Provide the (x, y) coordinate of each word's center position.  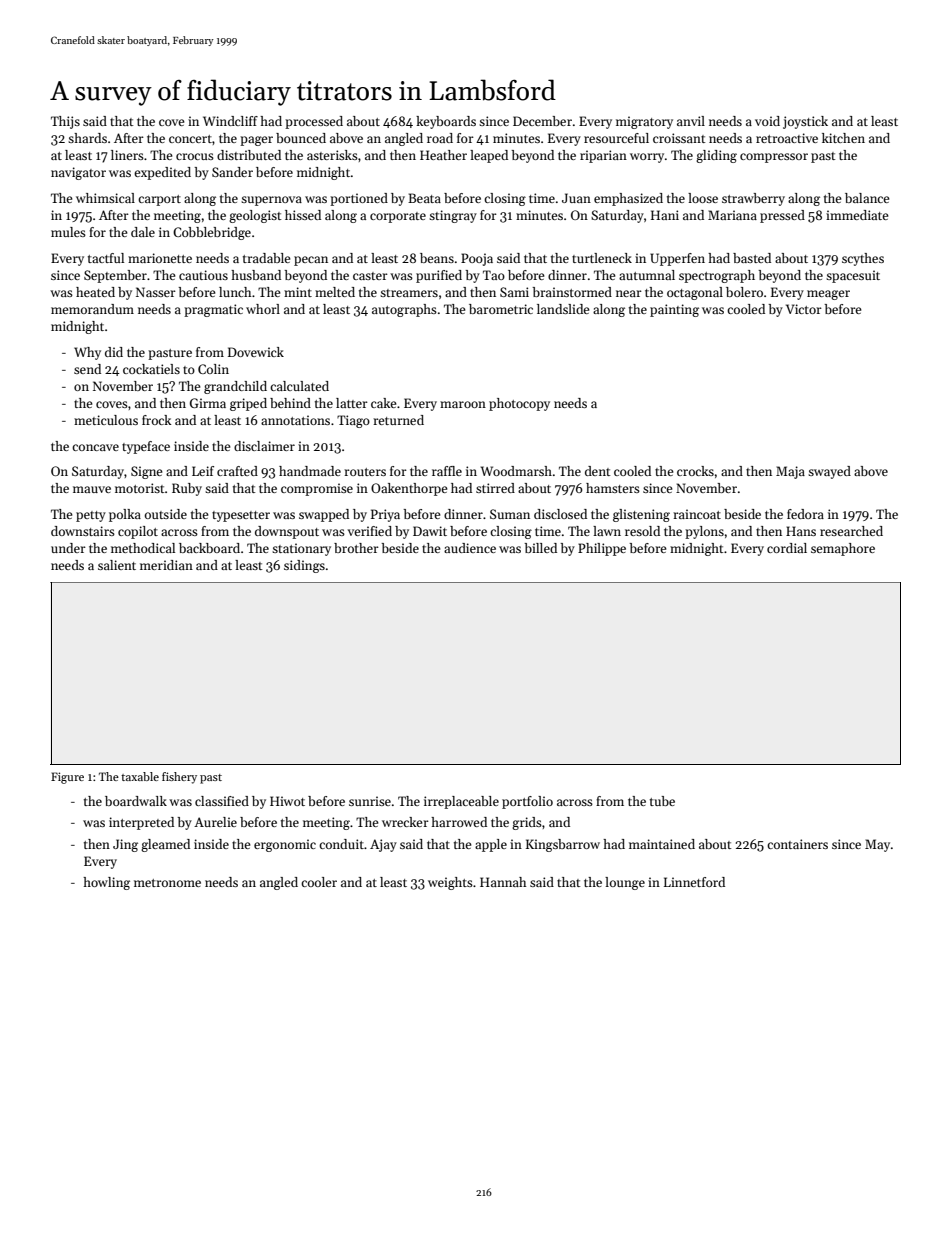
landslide (563, 309)
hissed (303, 215)
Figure (67, 778)
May (877, 845)
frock (156, 420)
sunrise (370, 801)
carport (159, 200)
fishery (179, 778)
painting (674, 310)
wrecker (405, 822)
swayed (829, 472)
